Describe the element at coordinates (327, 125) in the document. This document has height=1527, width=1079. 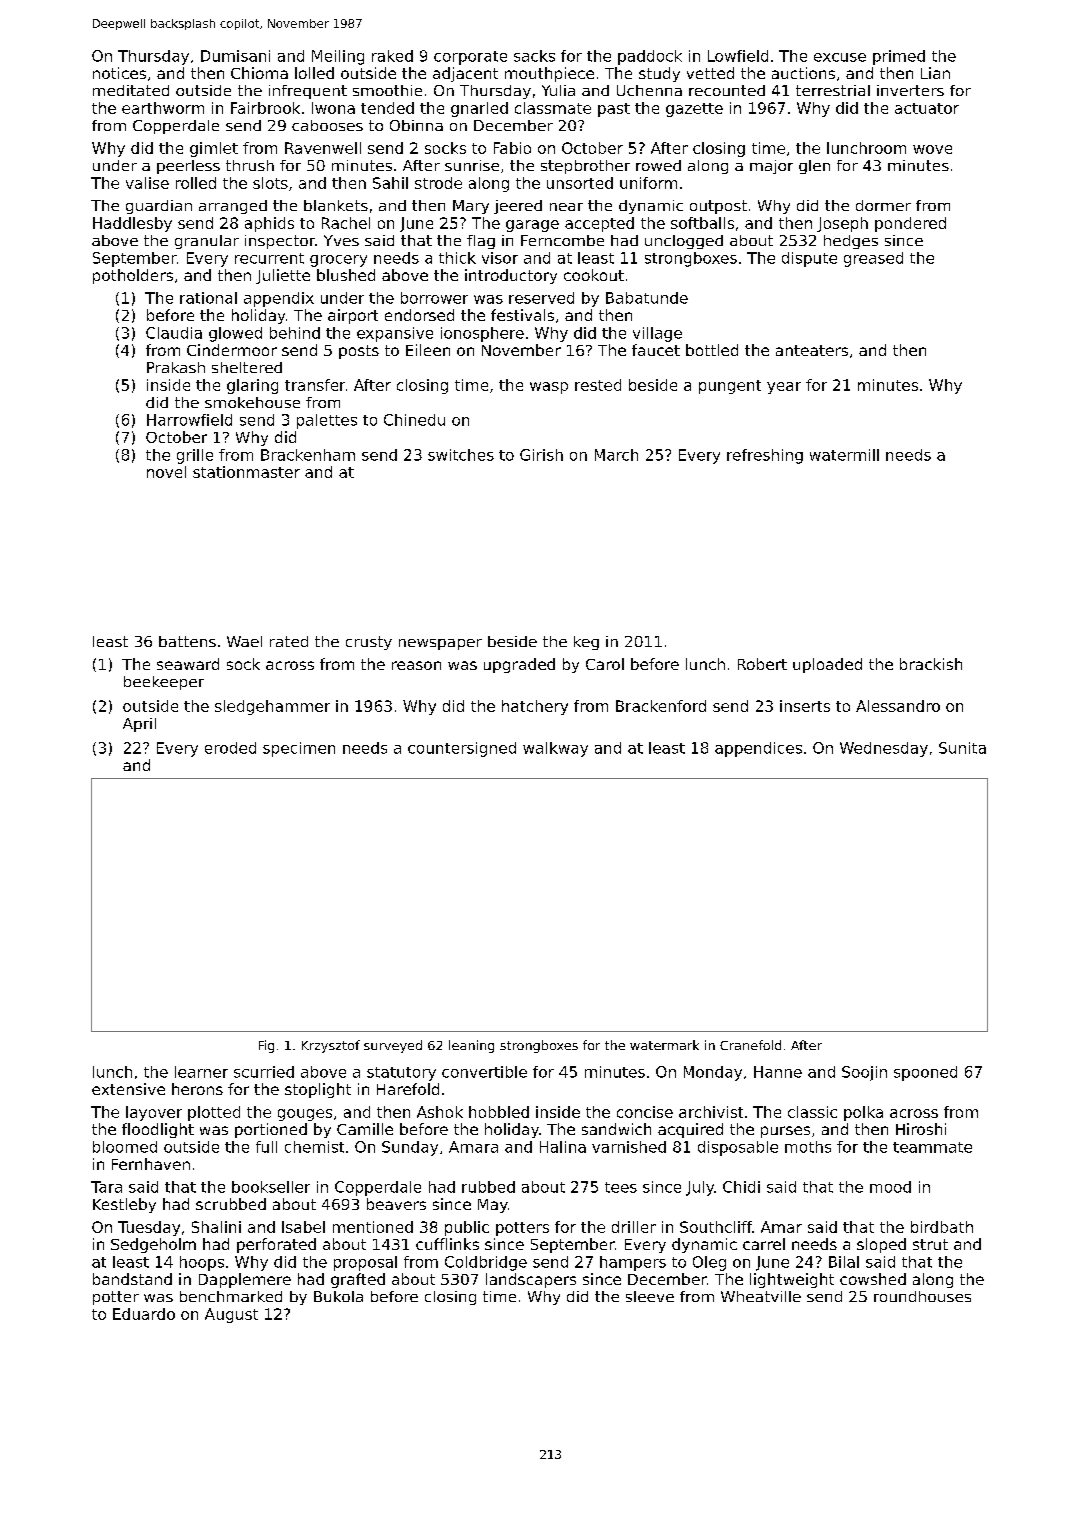
I see `cabooses` at that location.
